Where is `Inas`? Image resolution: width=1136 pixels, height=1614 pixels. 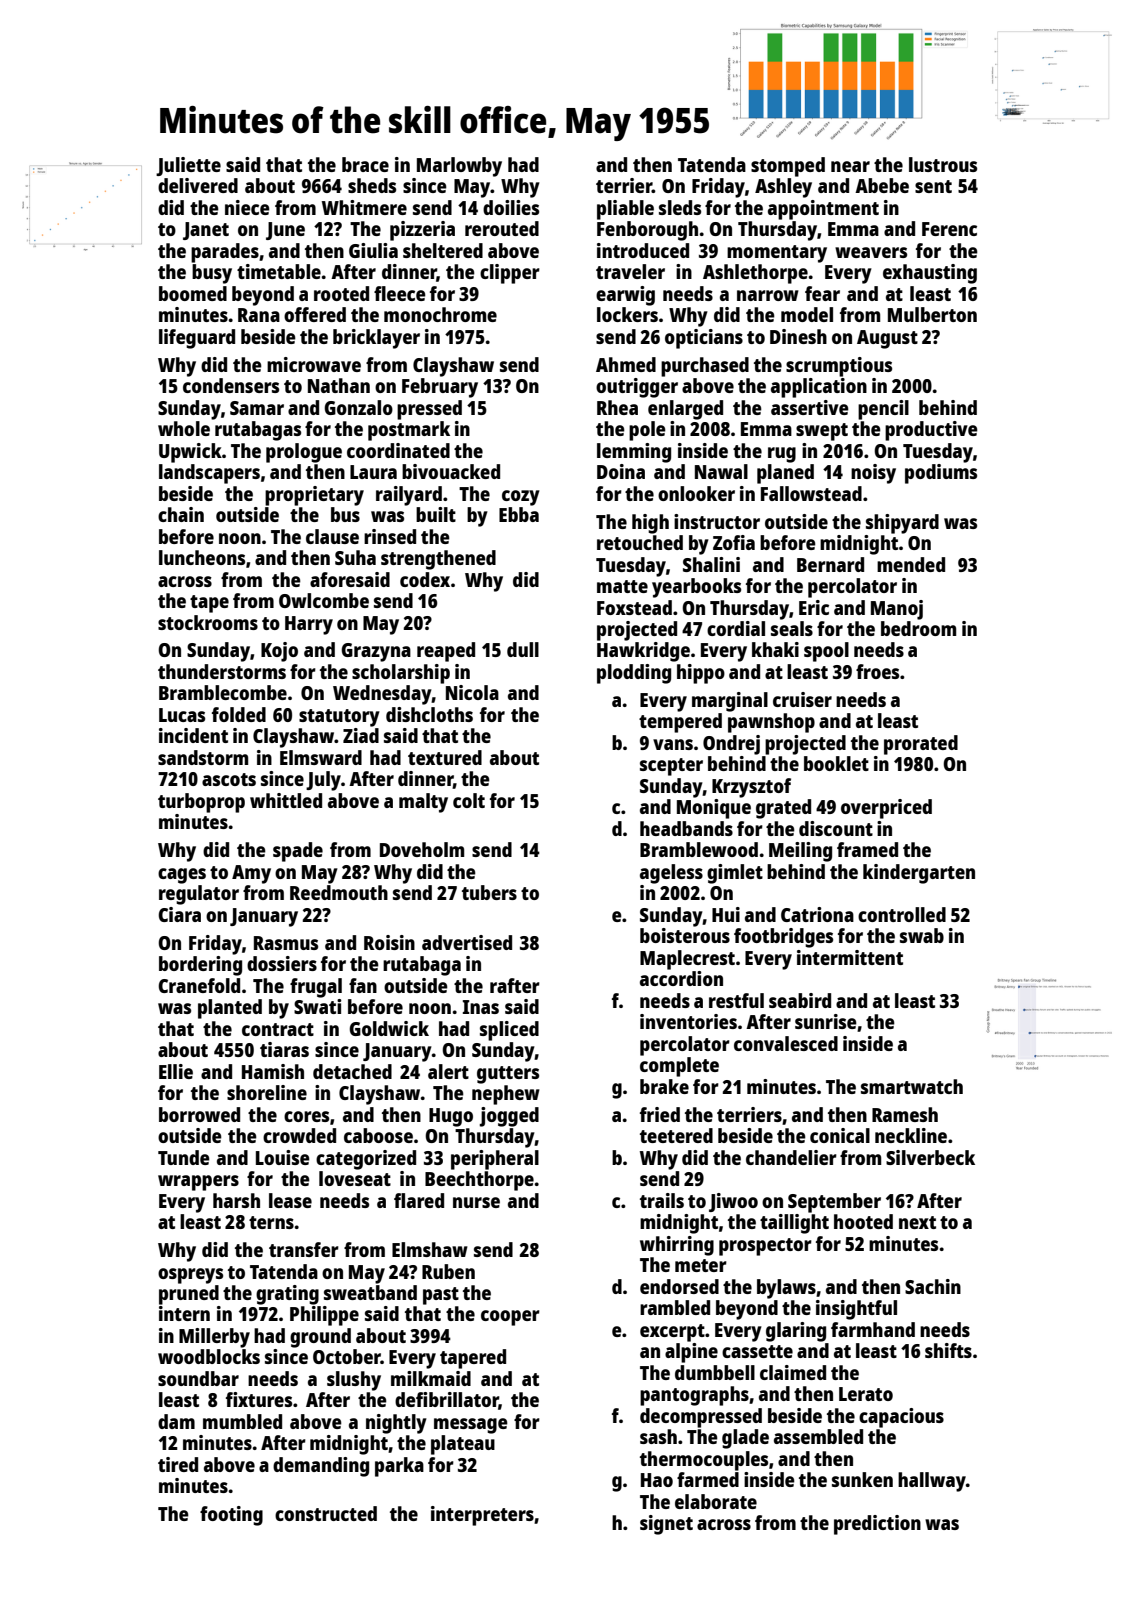 Inas is located at coordinates (481, 1007).
